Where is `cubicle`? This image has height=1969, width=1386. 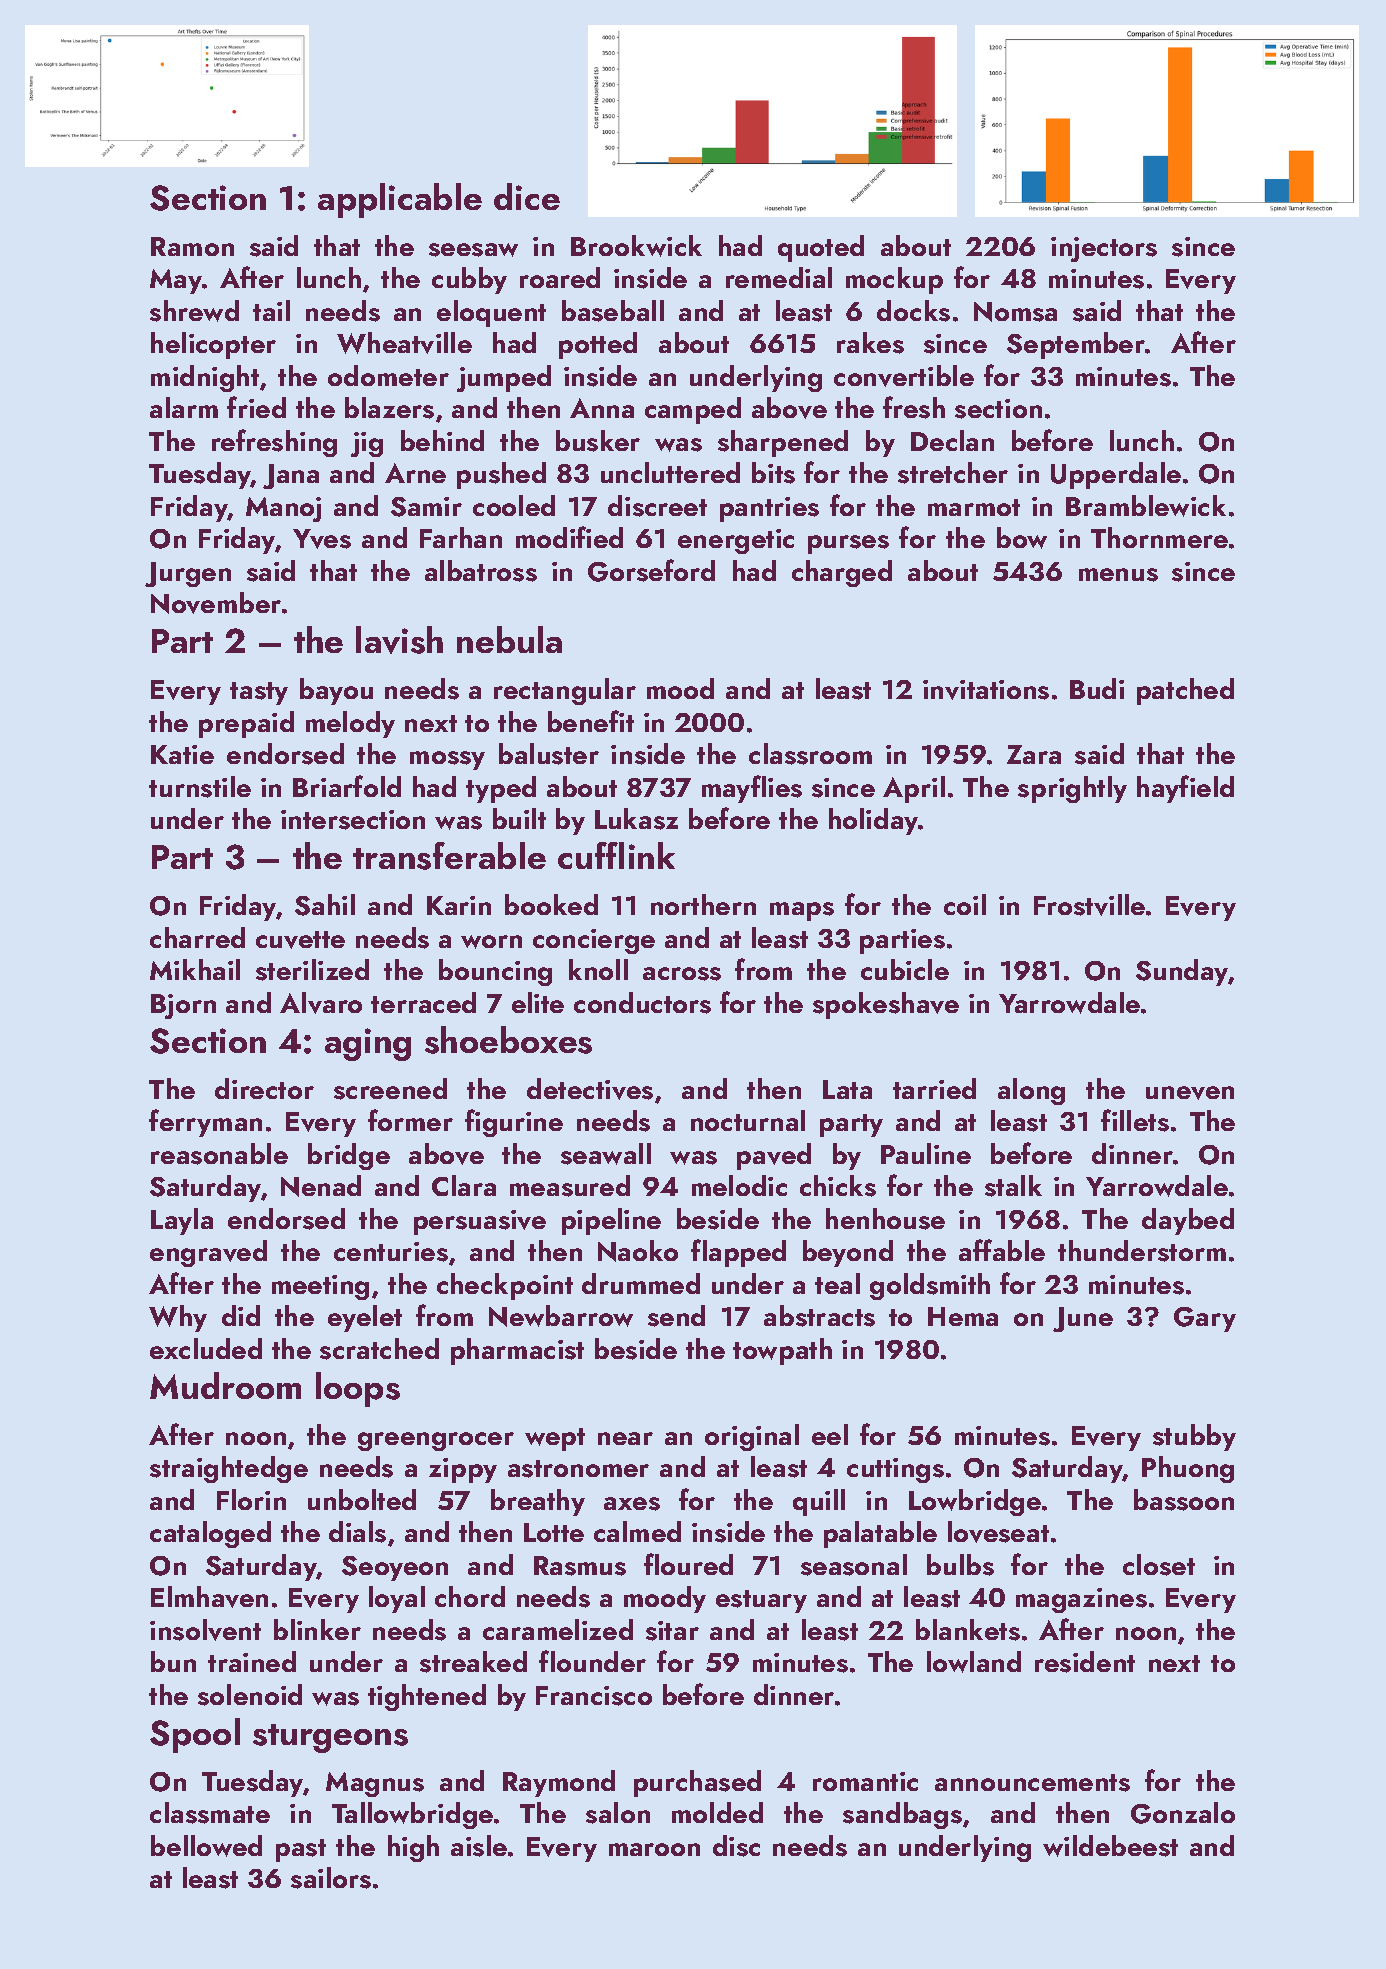
cubicle is located at coordinates (905, 969).
